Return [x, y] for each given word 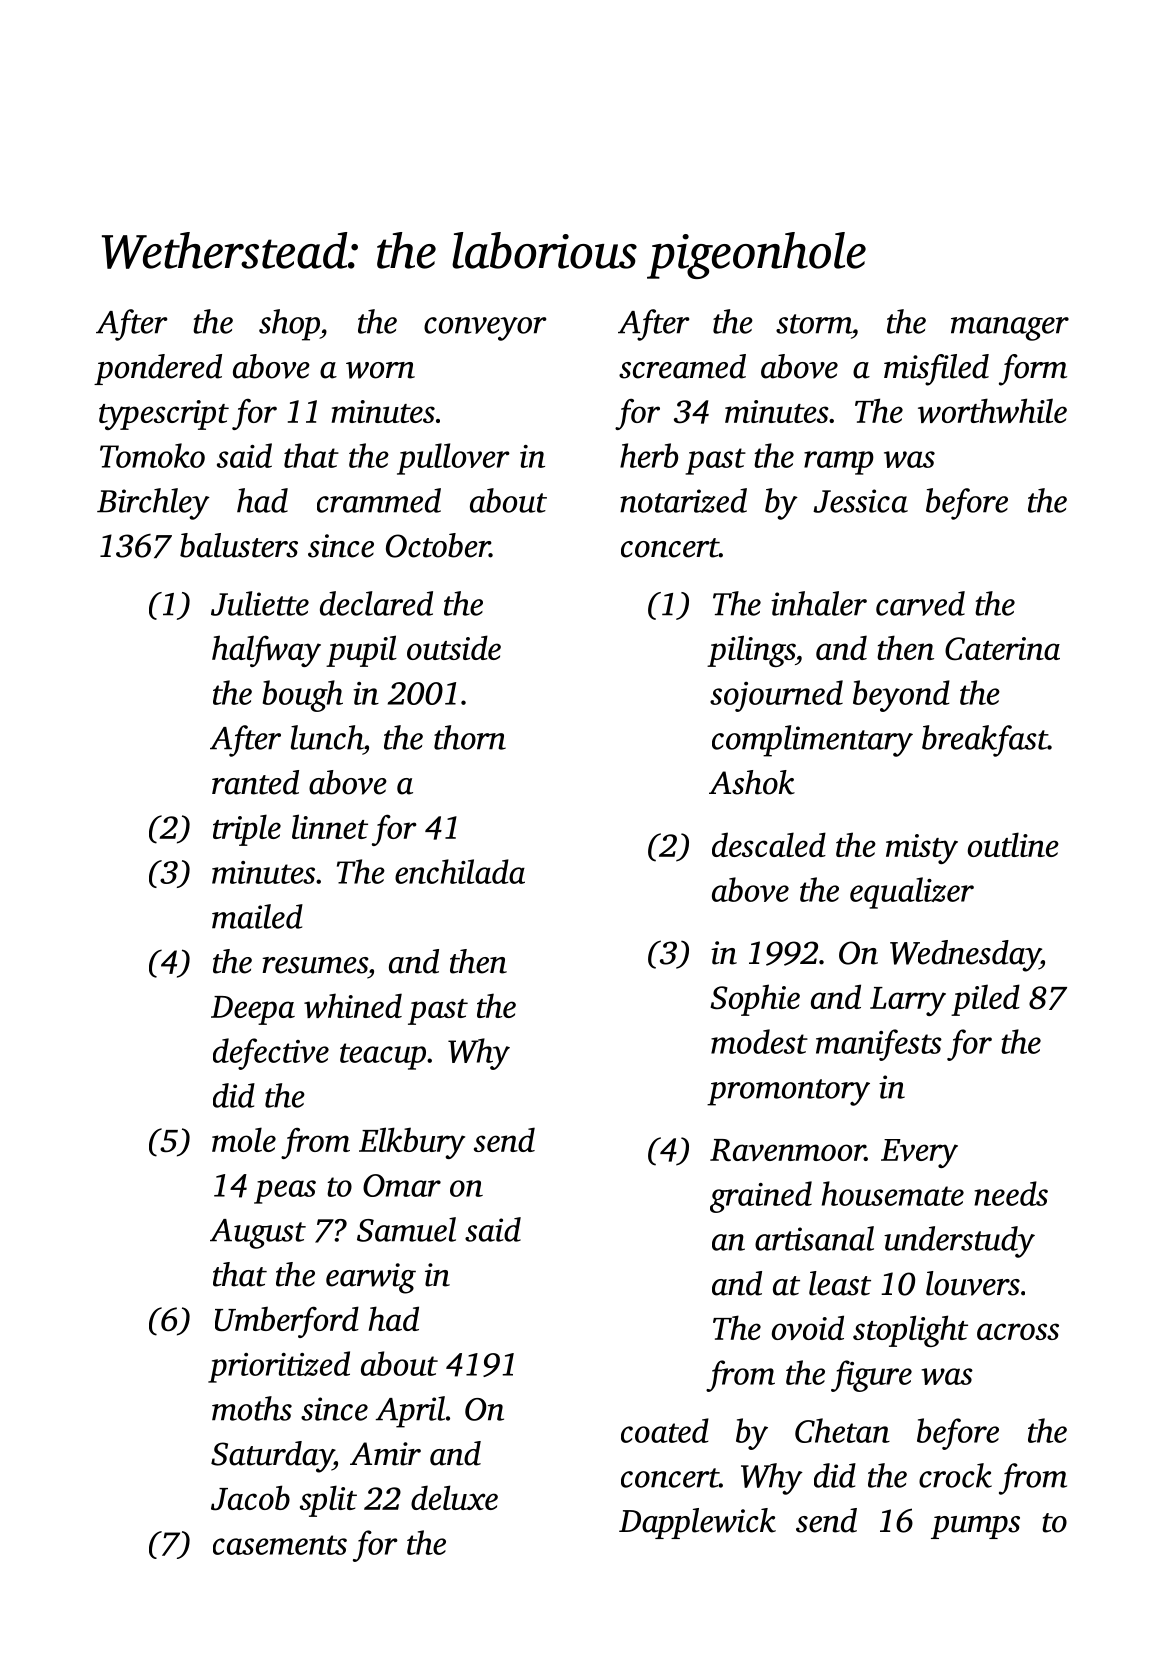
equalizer [912, 893]
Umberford [287, 1322]
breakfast [985, 741]
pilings [751, 651]
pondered [158, 369]
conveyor [485, 329]
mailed [257, 916]
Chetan [842, 1430]
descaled [769, 844]
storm [814, 324]
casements [280, 1545]
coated [665, 1430]
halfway [266, 651]
